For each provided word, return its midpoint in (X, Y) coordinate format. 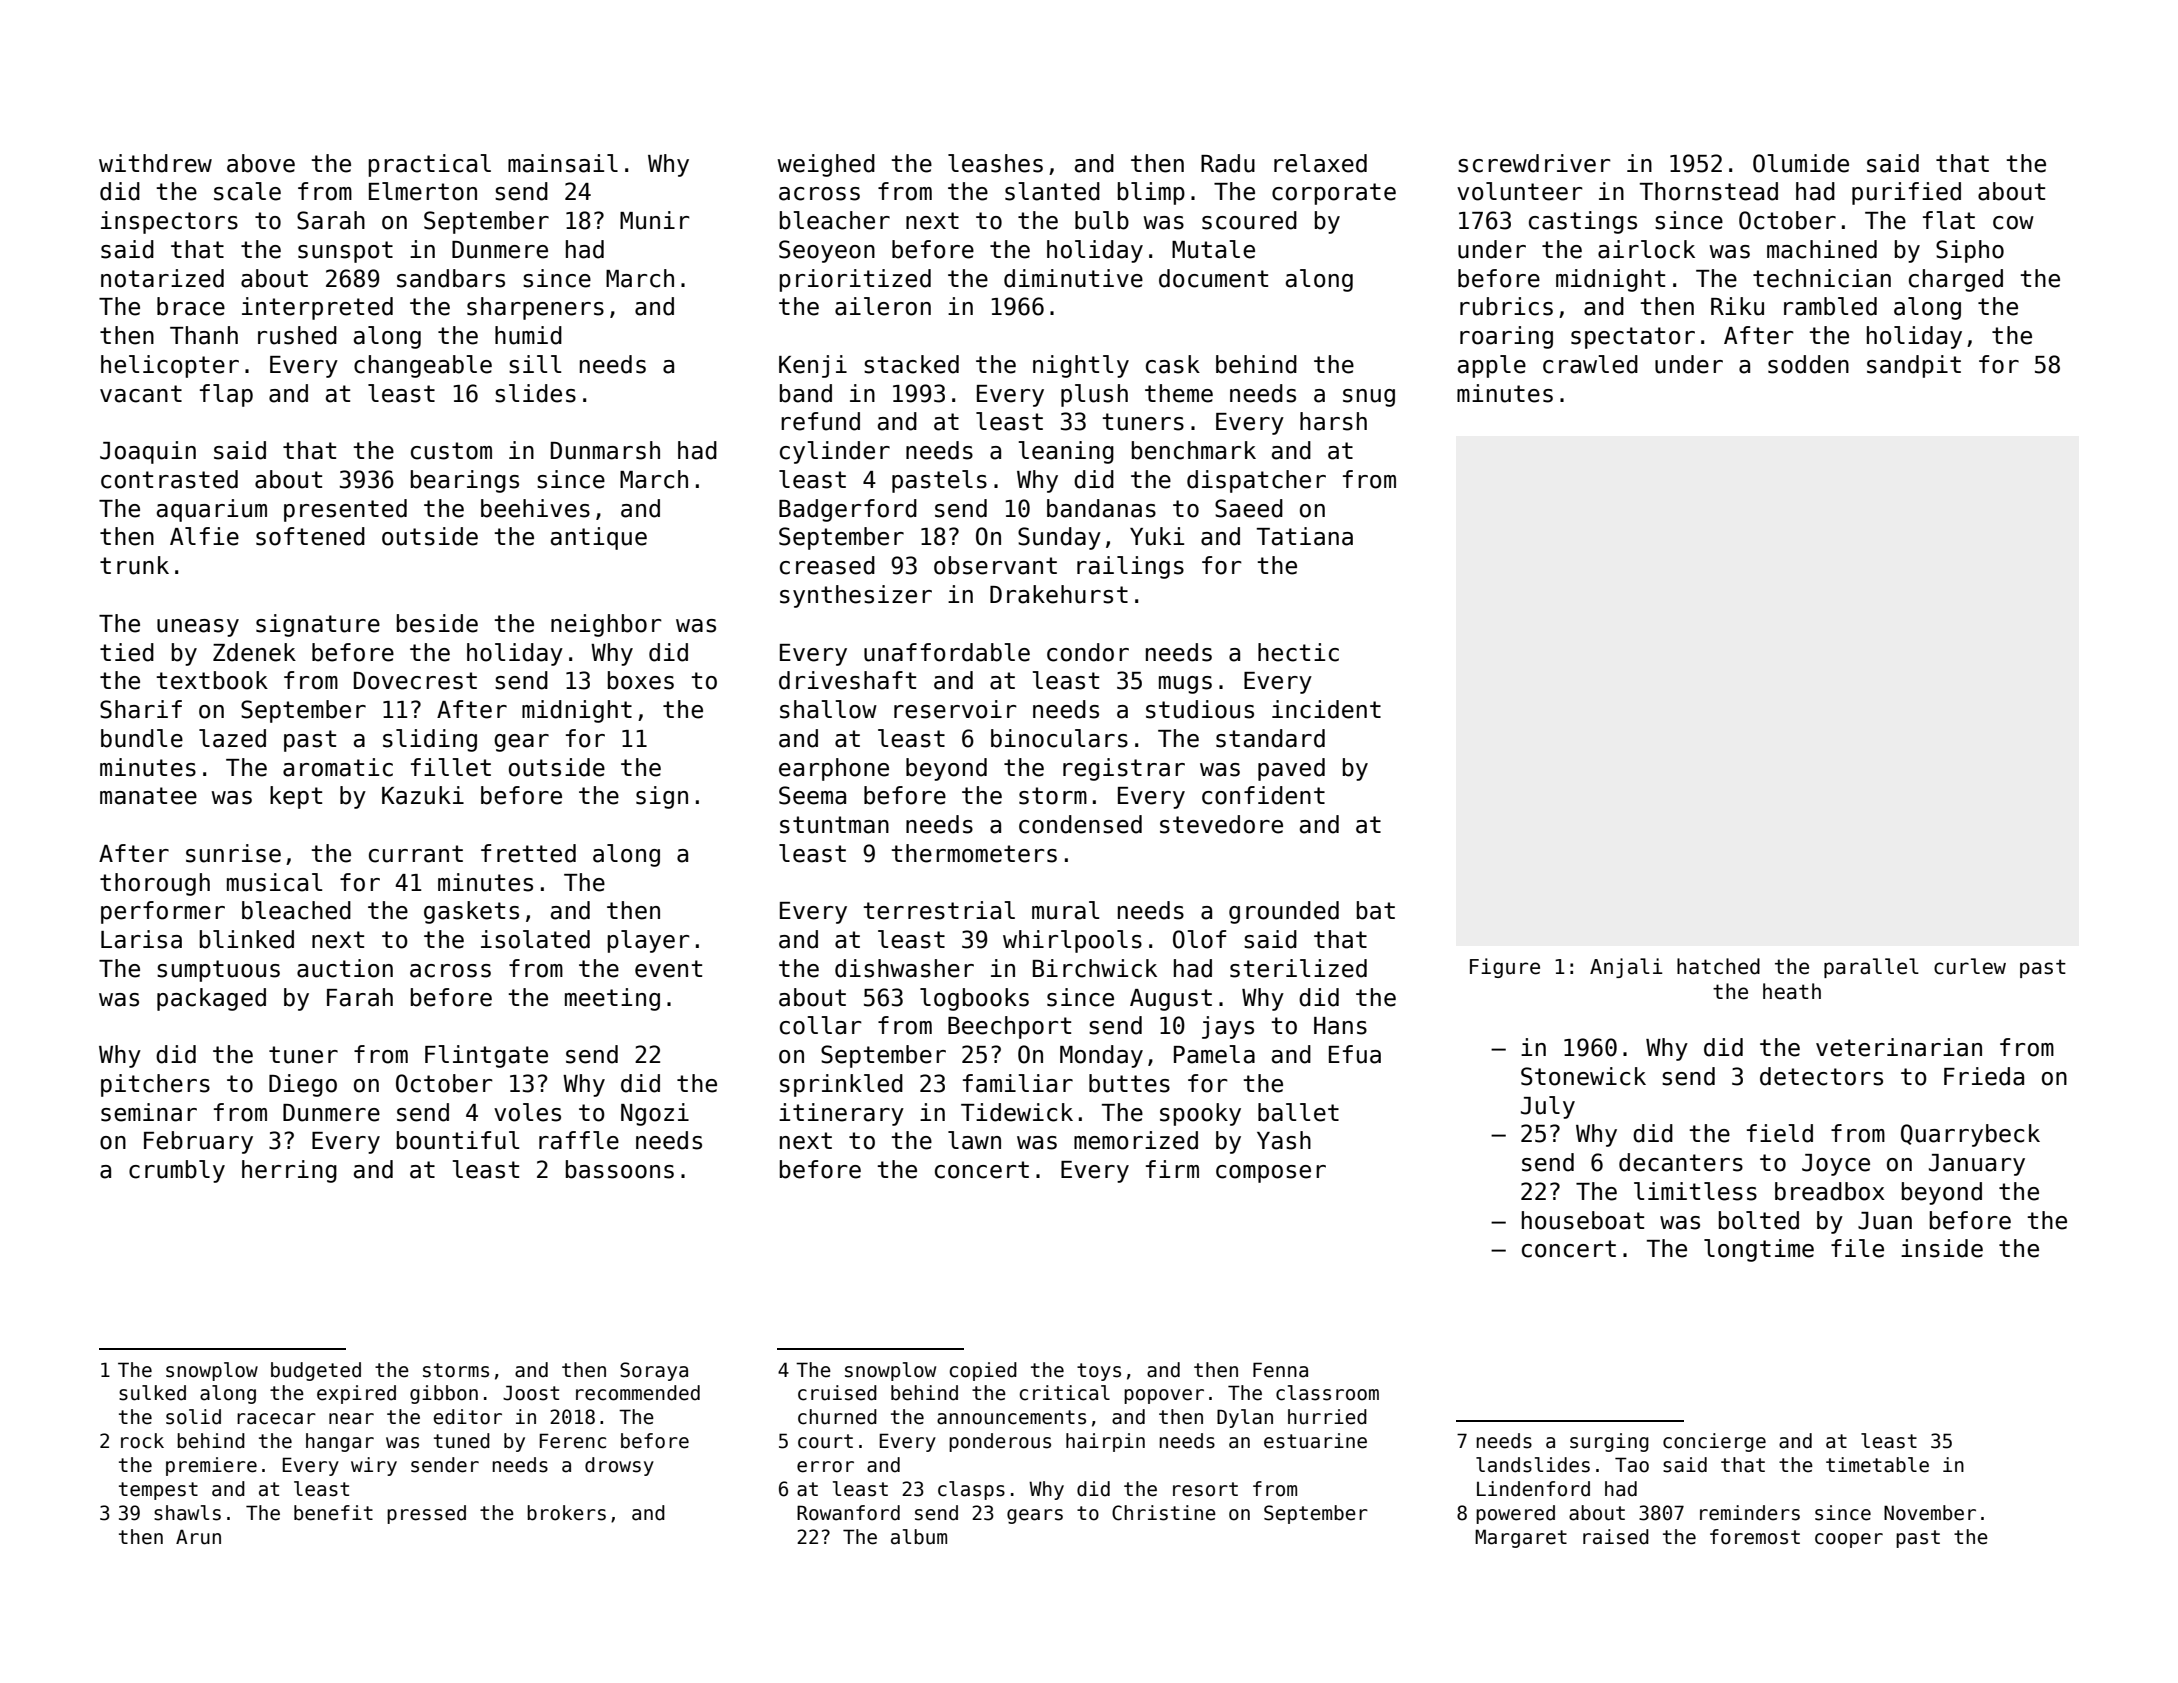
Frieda (1984, 1076)
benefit (333, 1513)
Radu (1228, 163)
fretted (528, 853)
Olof (1199, 939)
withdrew (155, 163)
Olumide (1801, 163)
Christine (1164, 1513)
